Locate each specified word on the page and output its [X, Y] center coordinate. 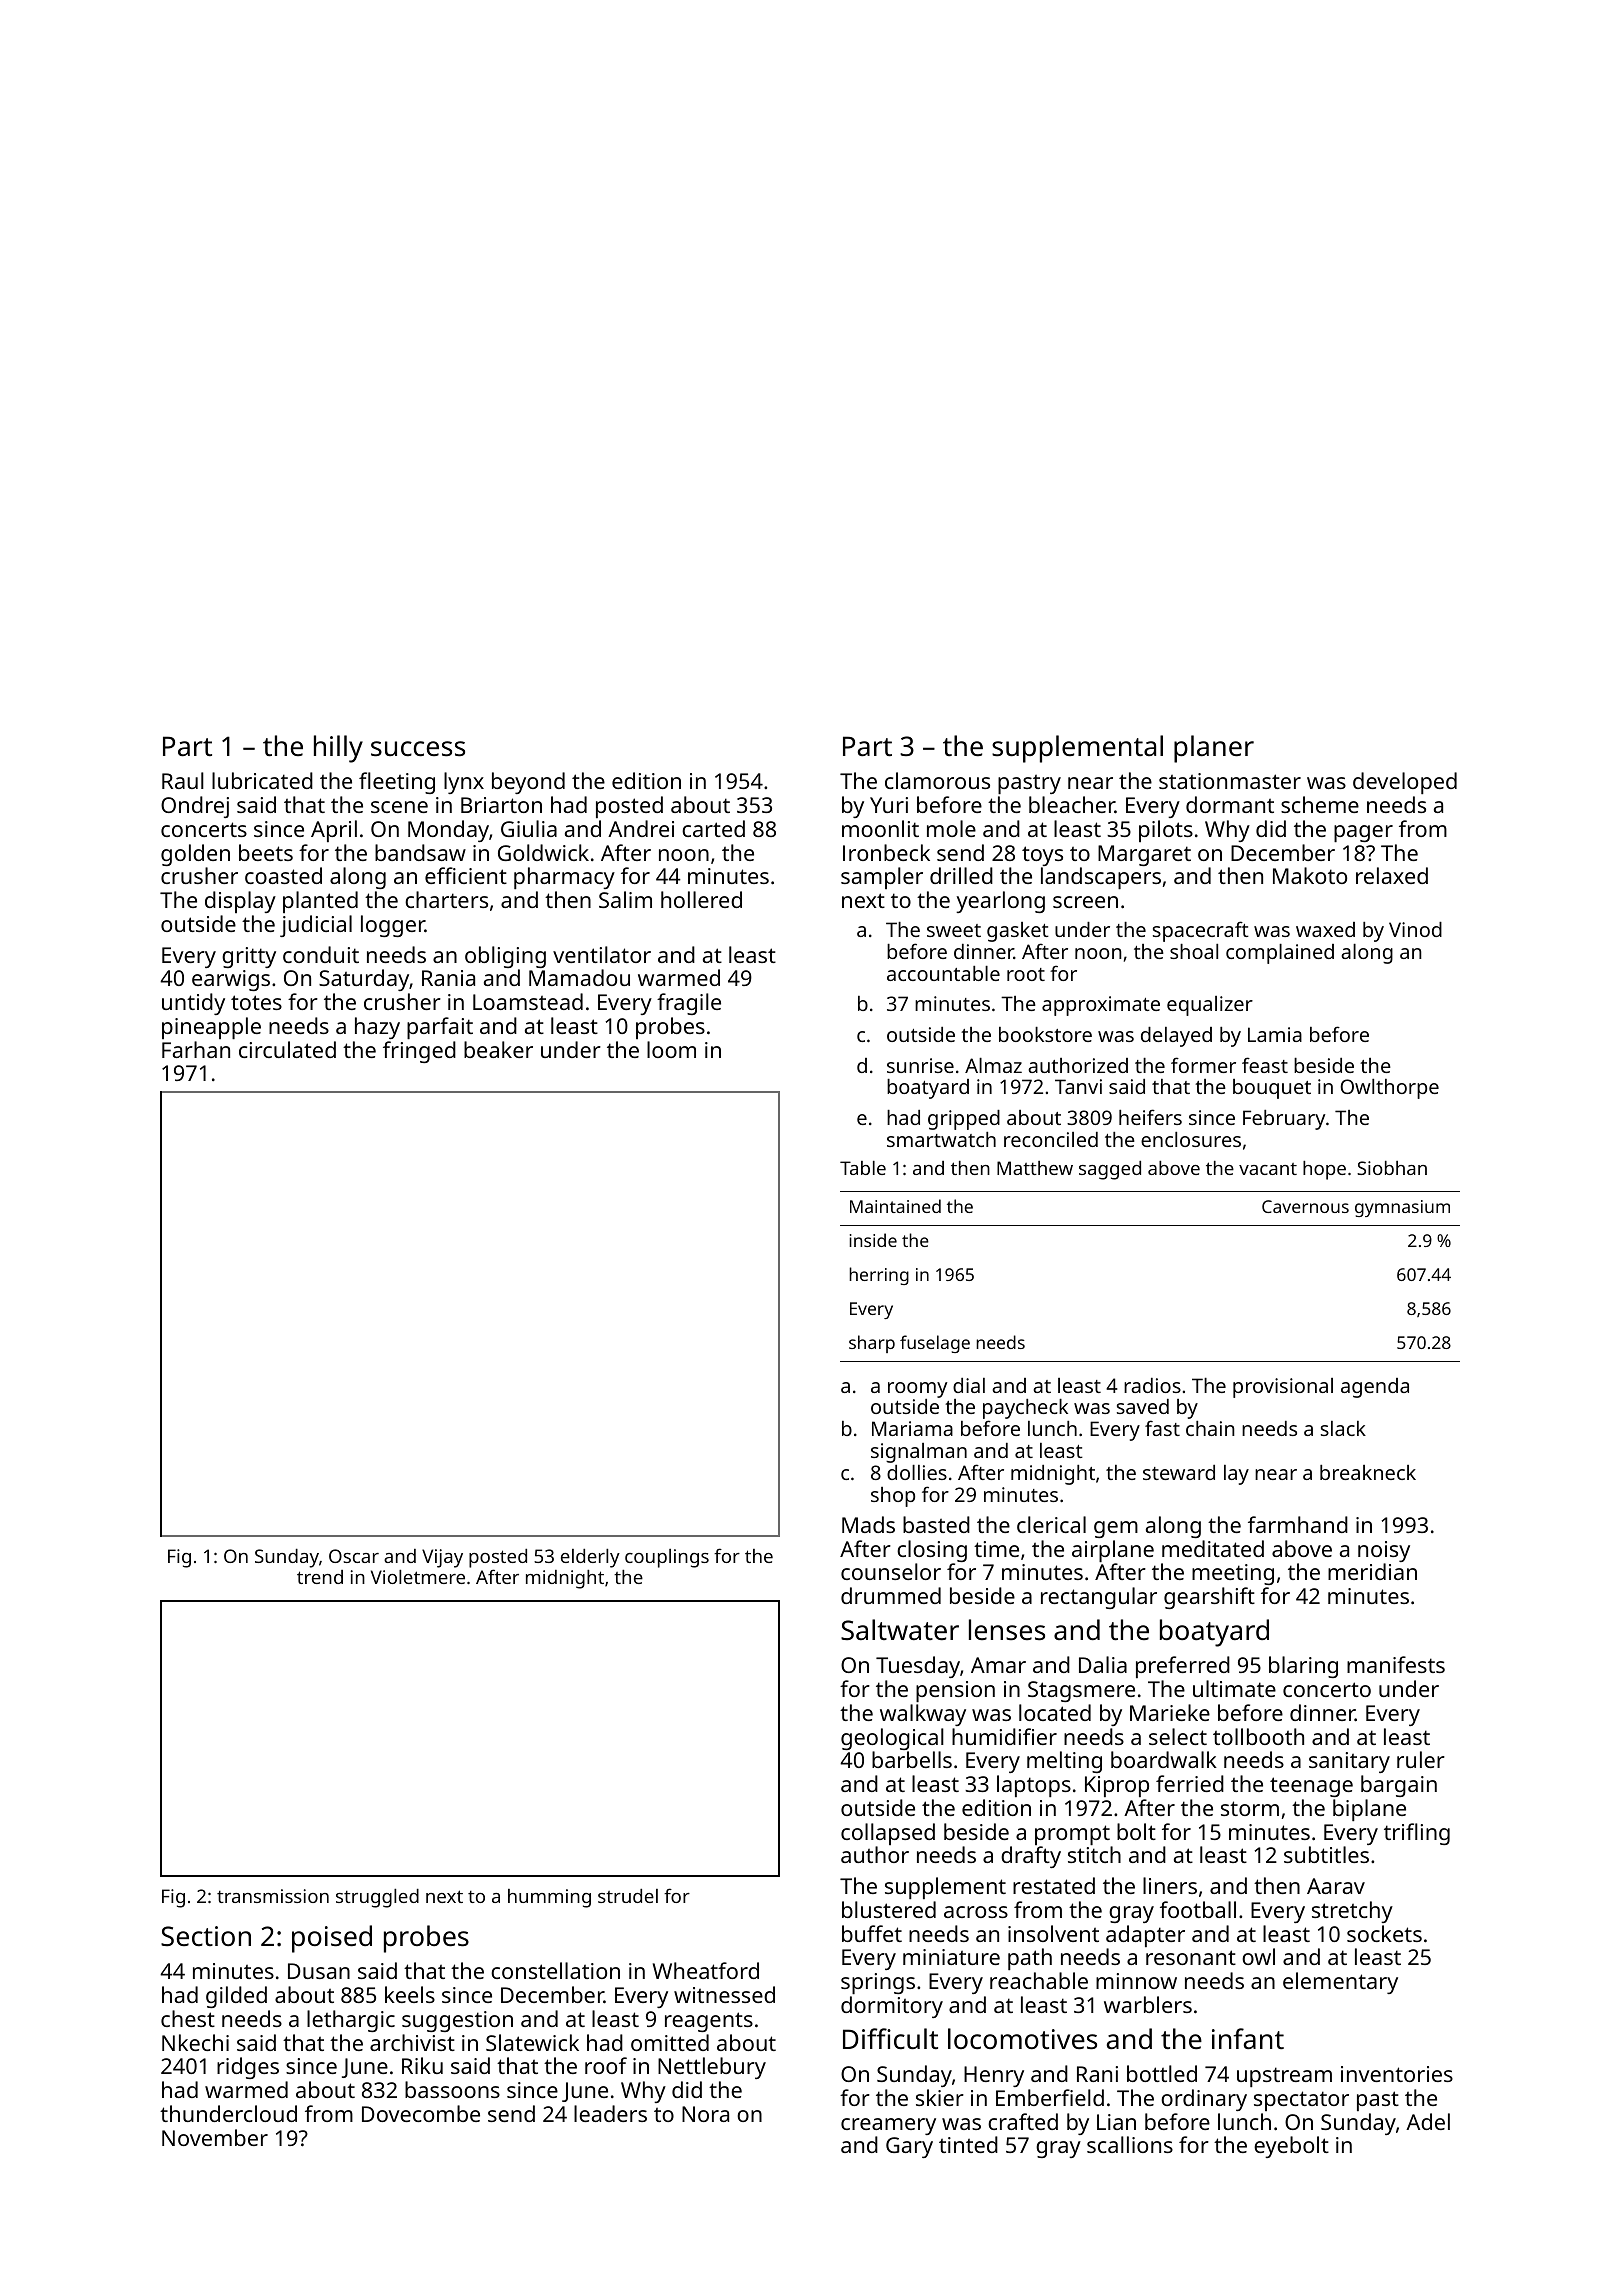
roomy [917, 1390]
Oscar [354, 1556]
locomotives [1022, 2039]
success [418, 749]
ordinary [1204, 2100]
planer [1214, 749]
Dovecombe [421, 2113]
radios [1152, 1385]
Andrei [641, 828]
